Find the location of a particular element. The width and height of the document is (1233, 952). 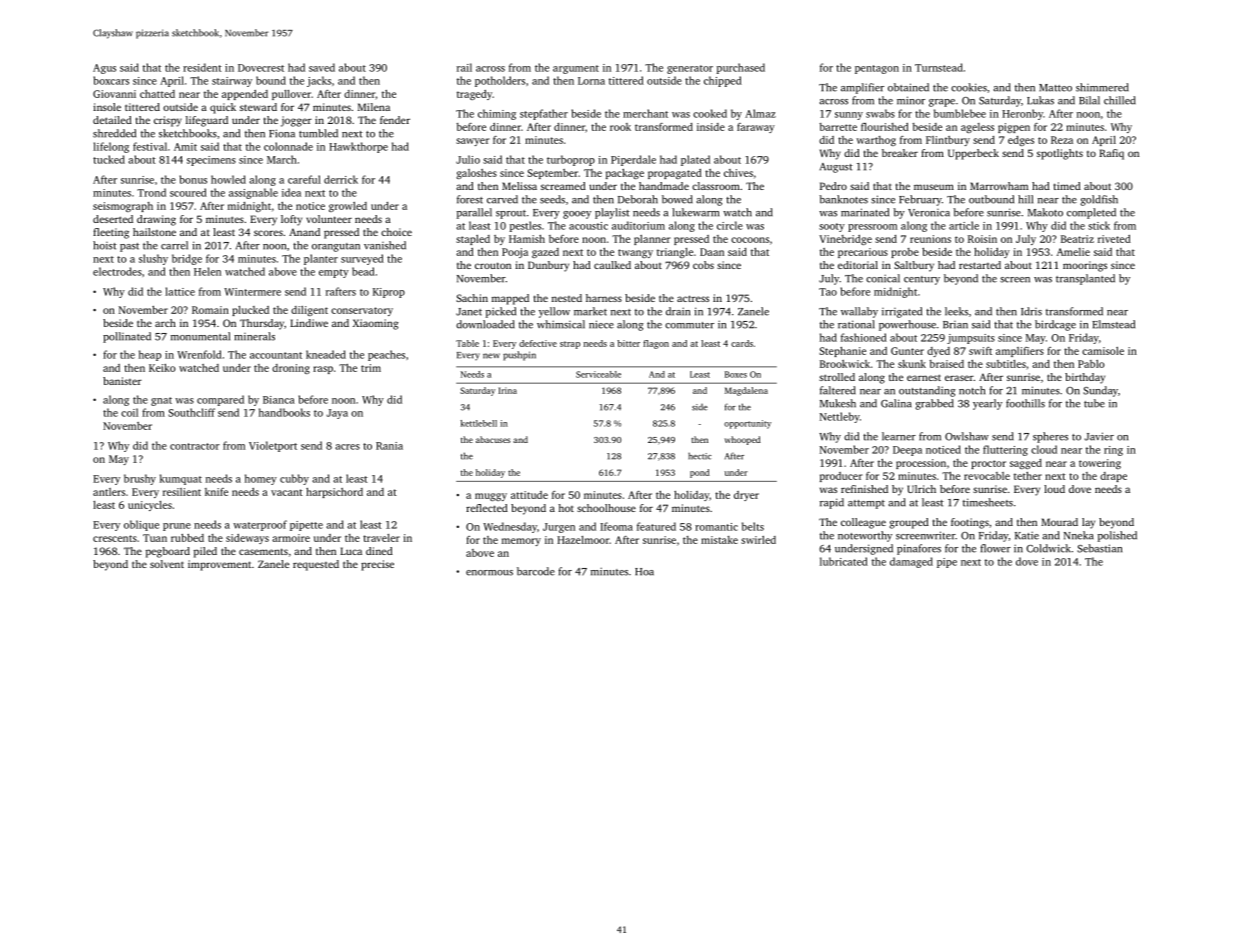

rail is located at coordinates (464, 67).
